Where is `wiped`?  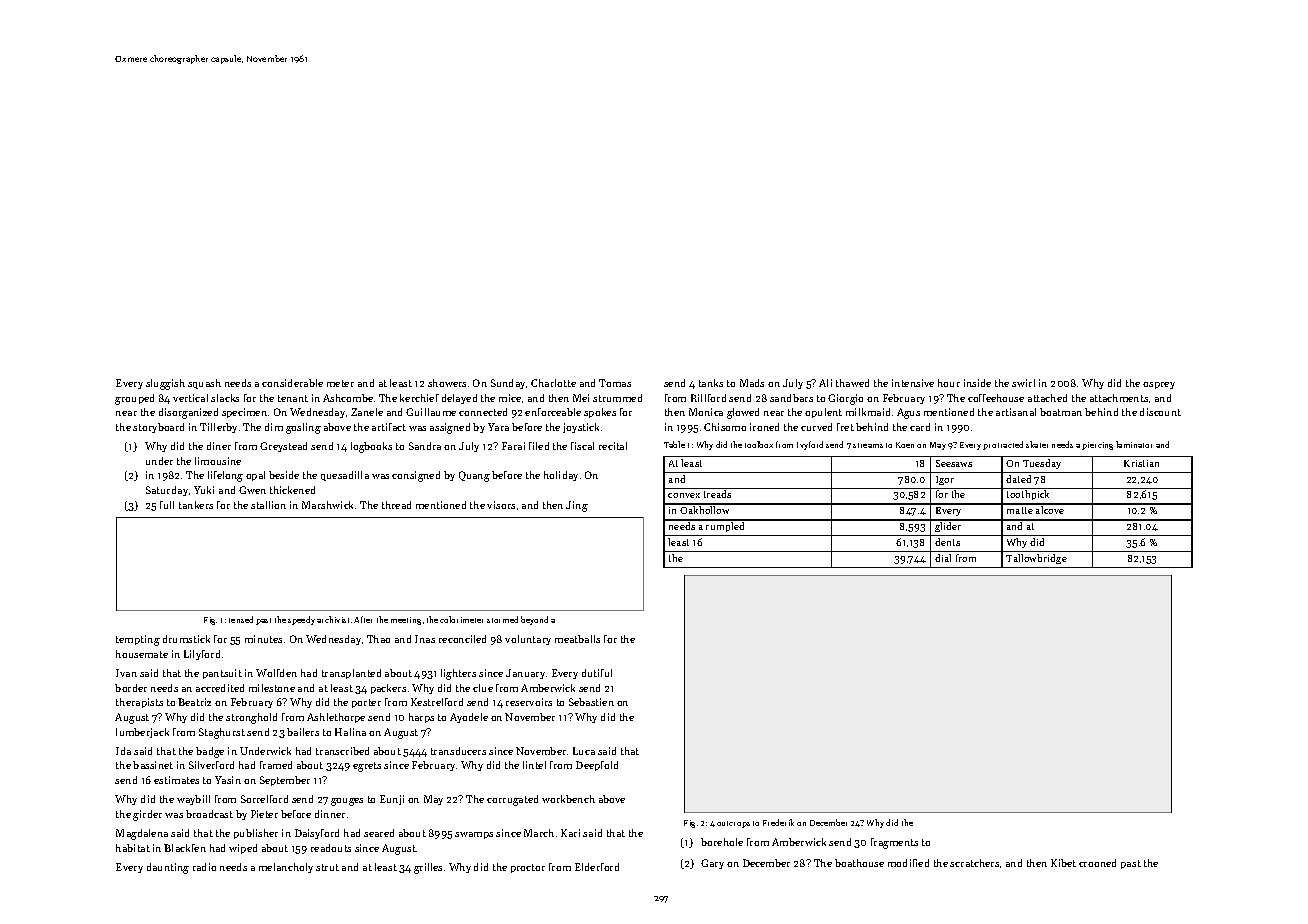
wiped is located at coordinates (243, 849).
